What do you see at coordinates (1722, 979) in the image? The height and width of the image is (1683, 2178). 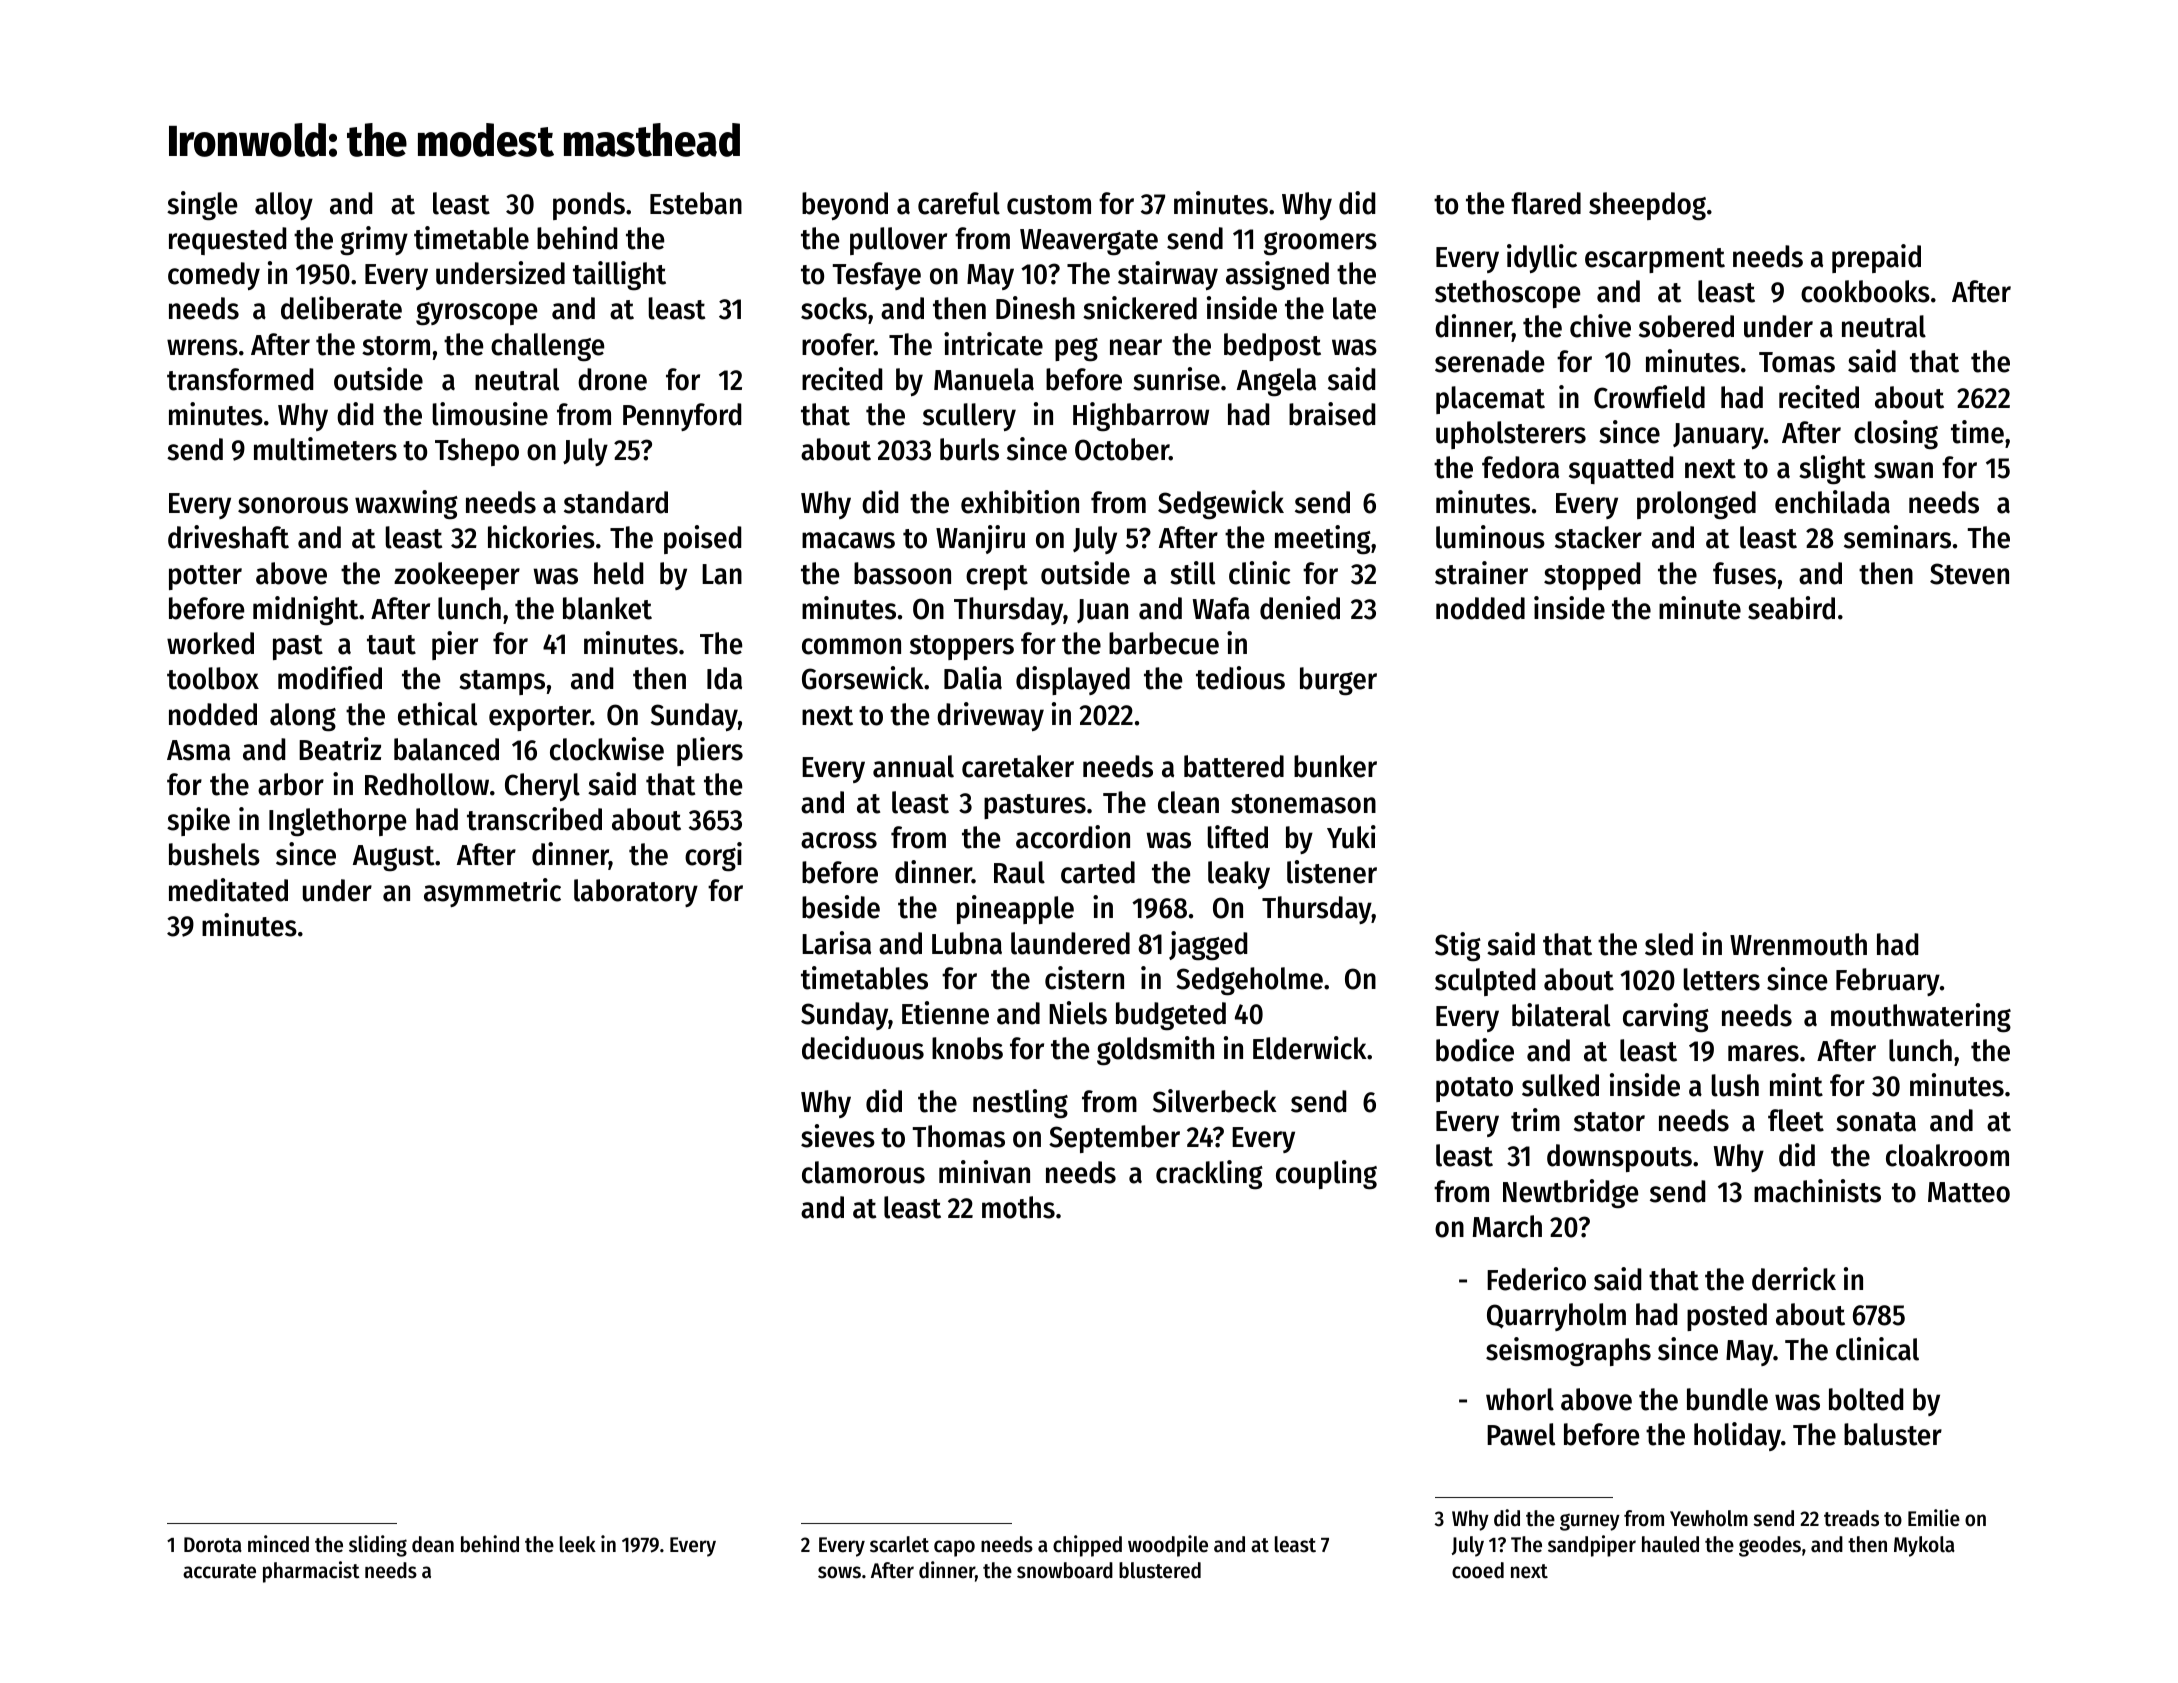 I see `letters` at bounding box center [1722, 979].
